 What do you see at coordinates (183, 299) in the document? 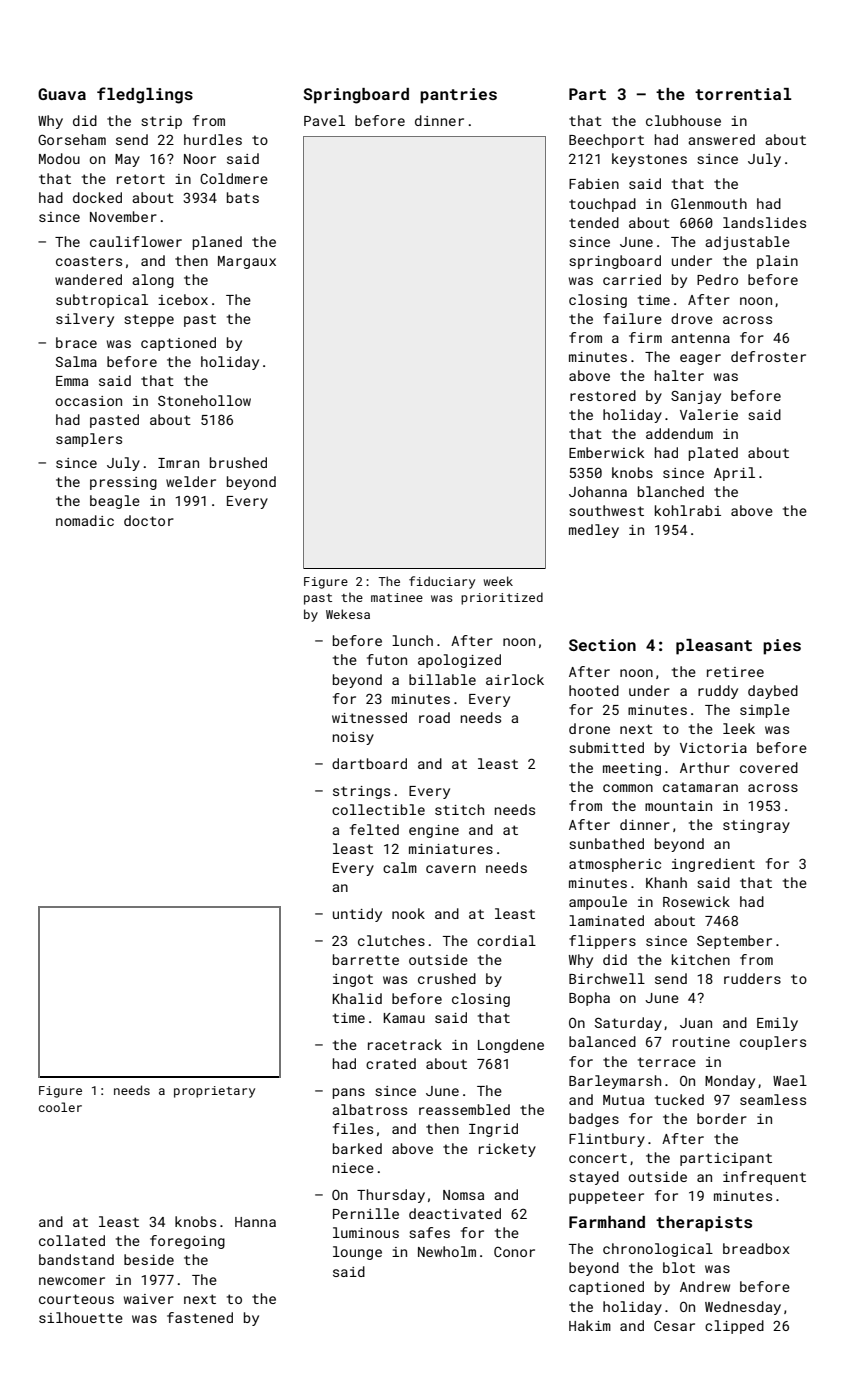
I see `icebox` at bounding box center [183, 299].
